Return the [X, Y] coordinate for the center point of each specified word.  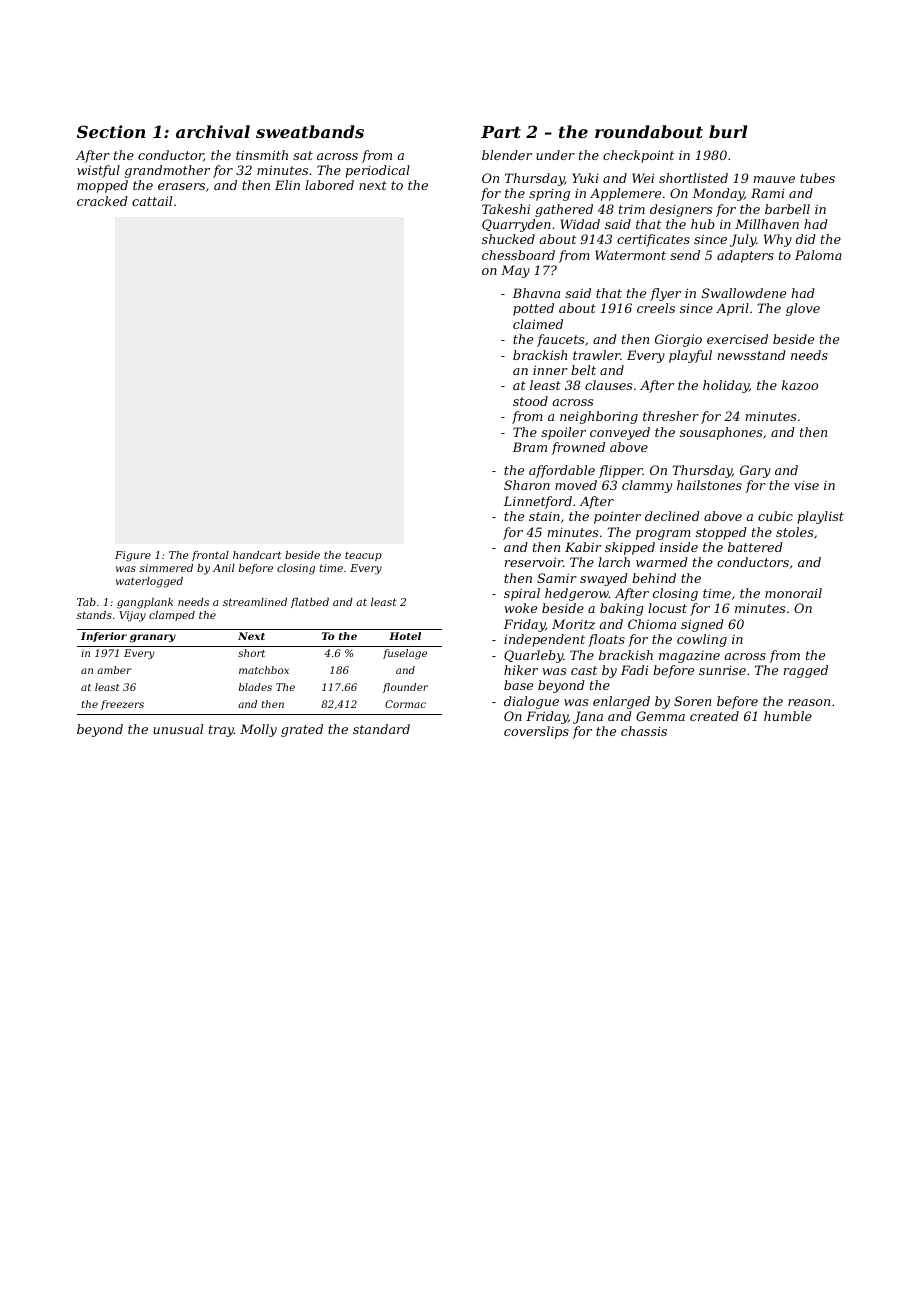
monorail [793, 593]
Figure [133, 556]
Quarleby [533, 656]
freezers [122, 705]
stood [530, 401]
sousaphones [721, 433]
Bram [529, 447]
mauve [774, 179]
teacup [363, 556]
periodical [377, 171]
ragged [806, 671]
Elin [287, 185]
